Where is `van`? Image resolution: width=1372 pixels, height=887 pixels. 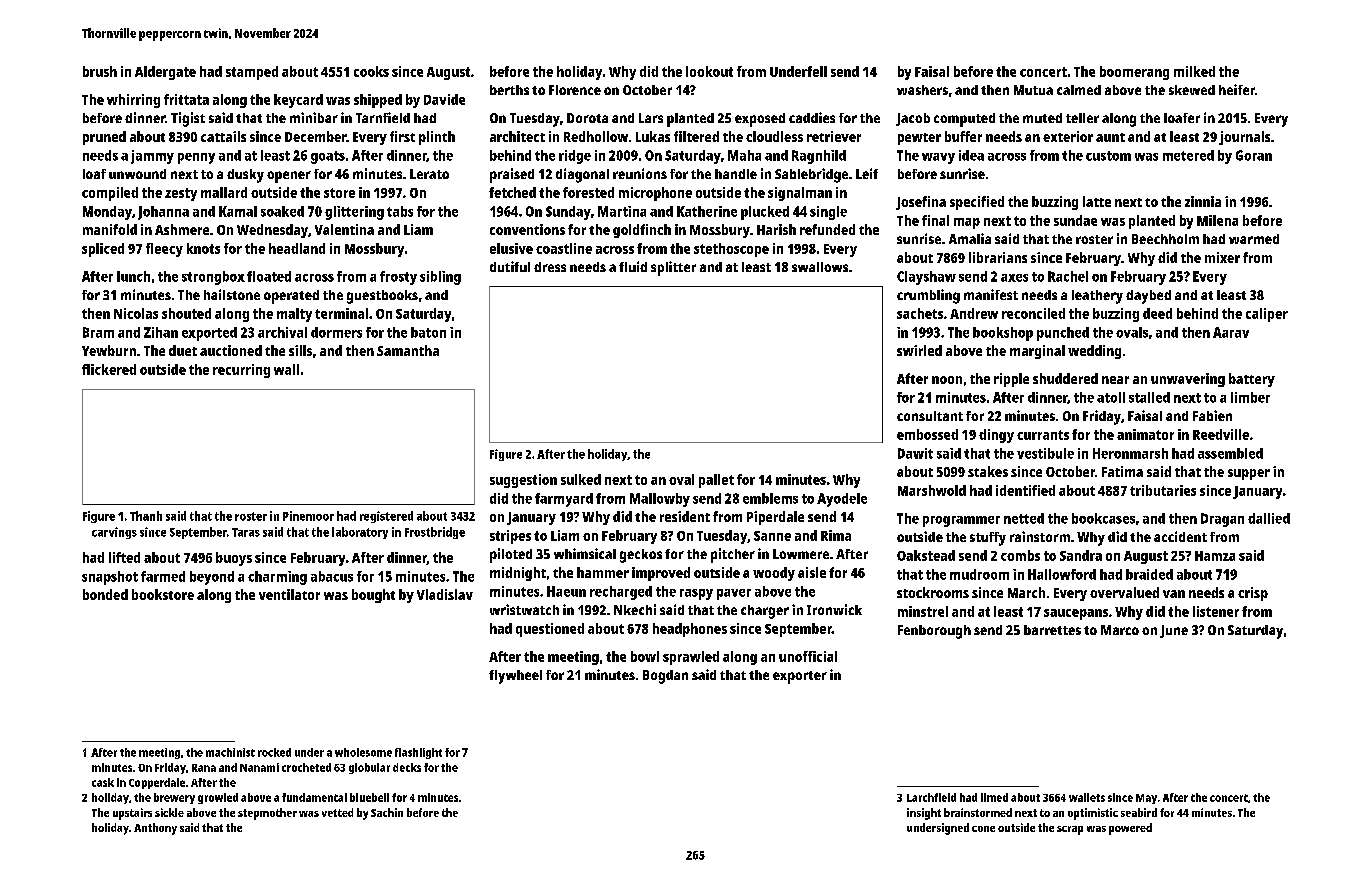
van is located at coordinates (1174, 594).
